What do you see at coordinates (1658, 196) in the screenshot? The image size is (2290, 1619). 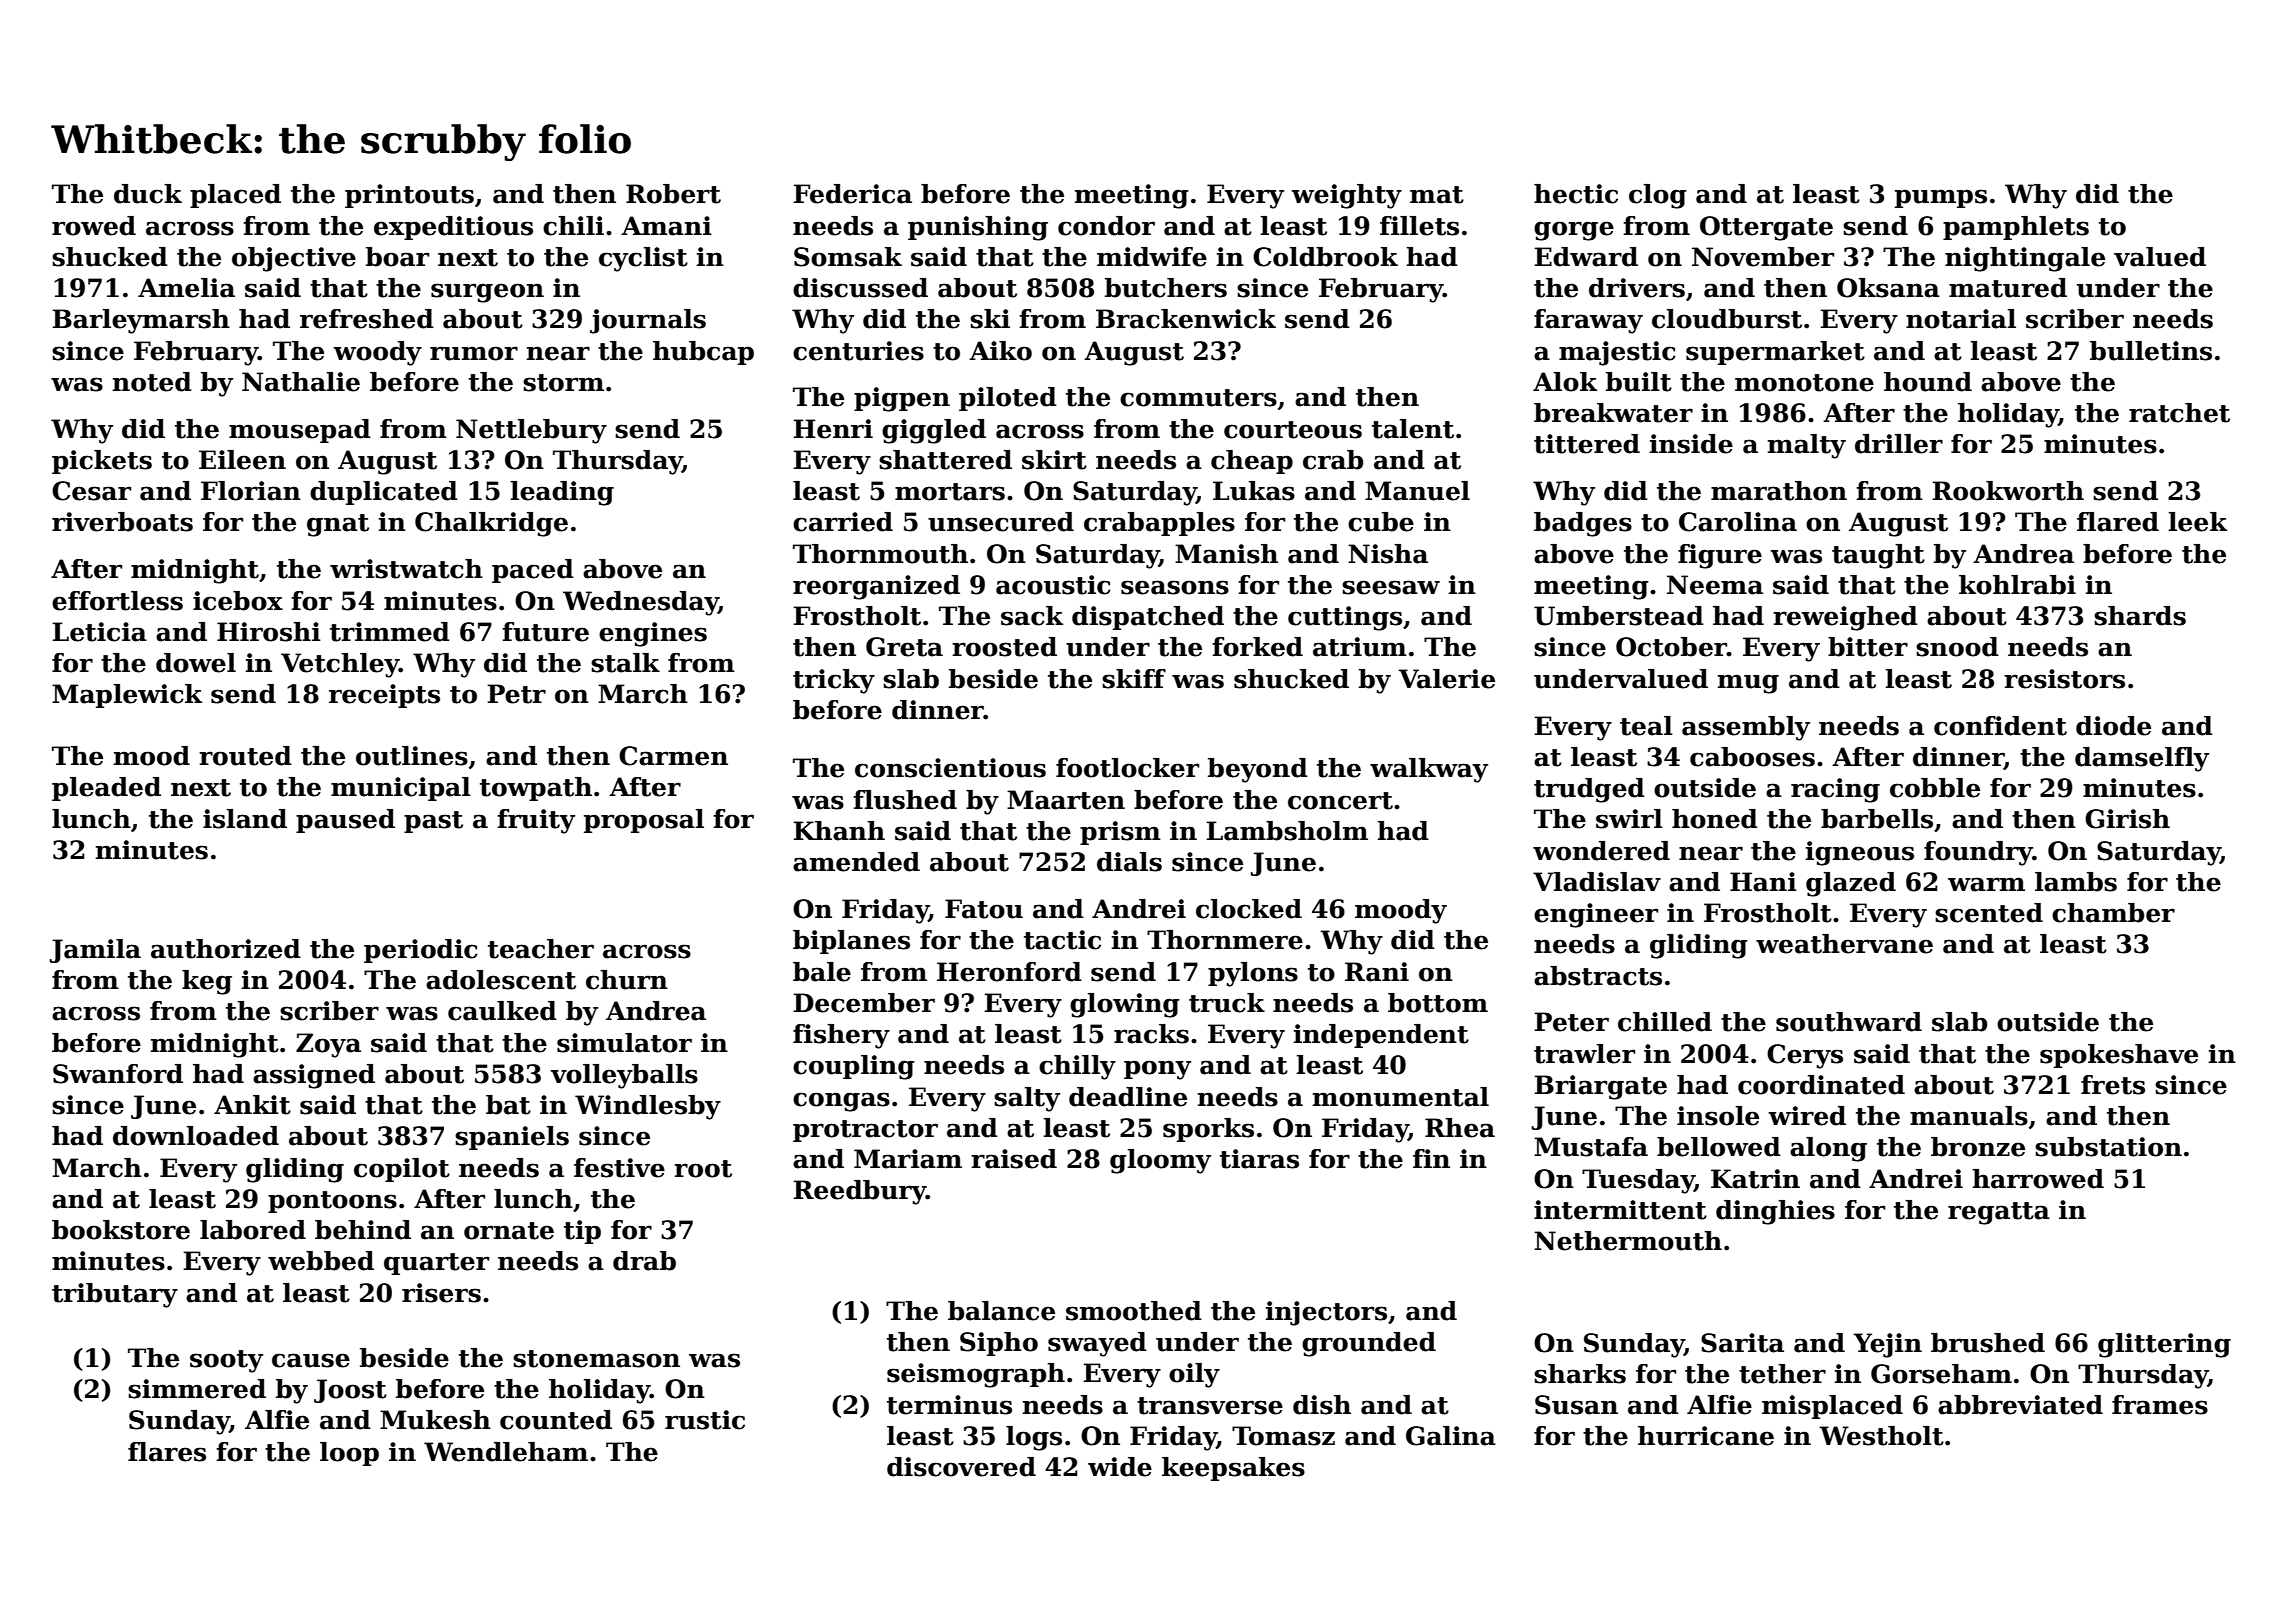 I see `clog` at bounding box center [1658, 196].
